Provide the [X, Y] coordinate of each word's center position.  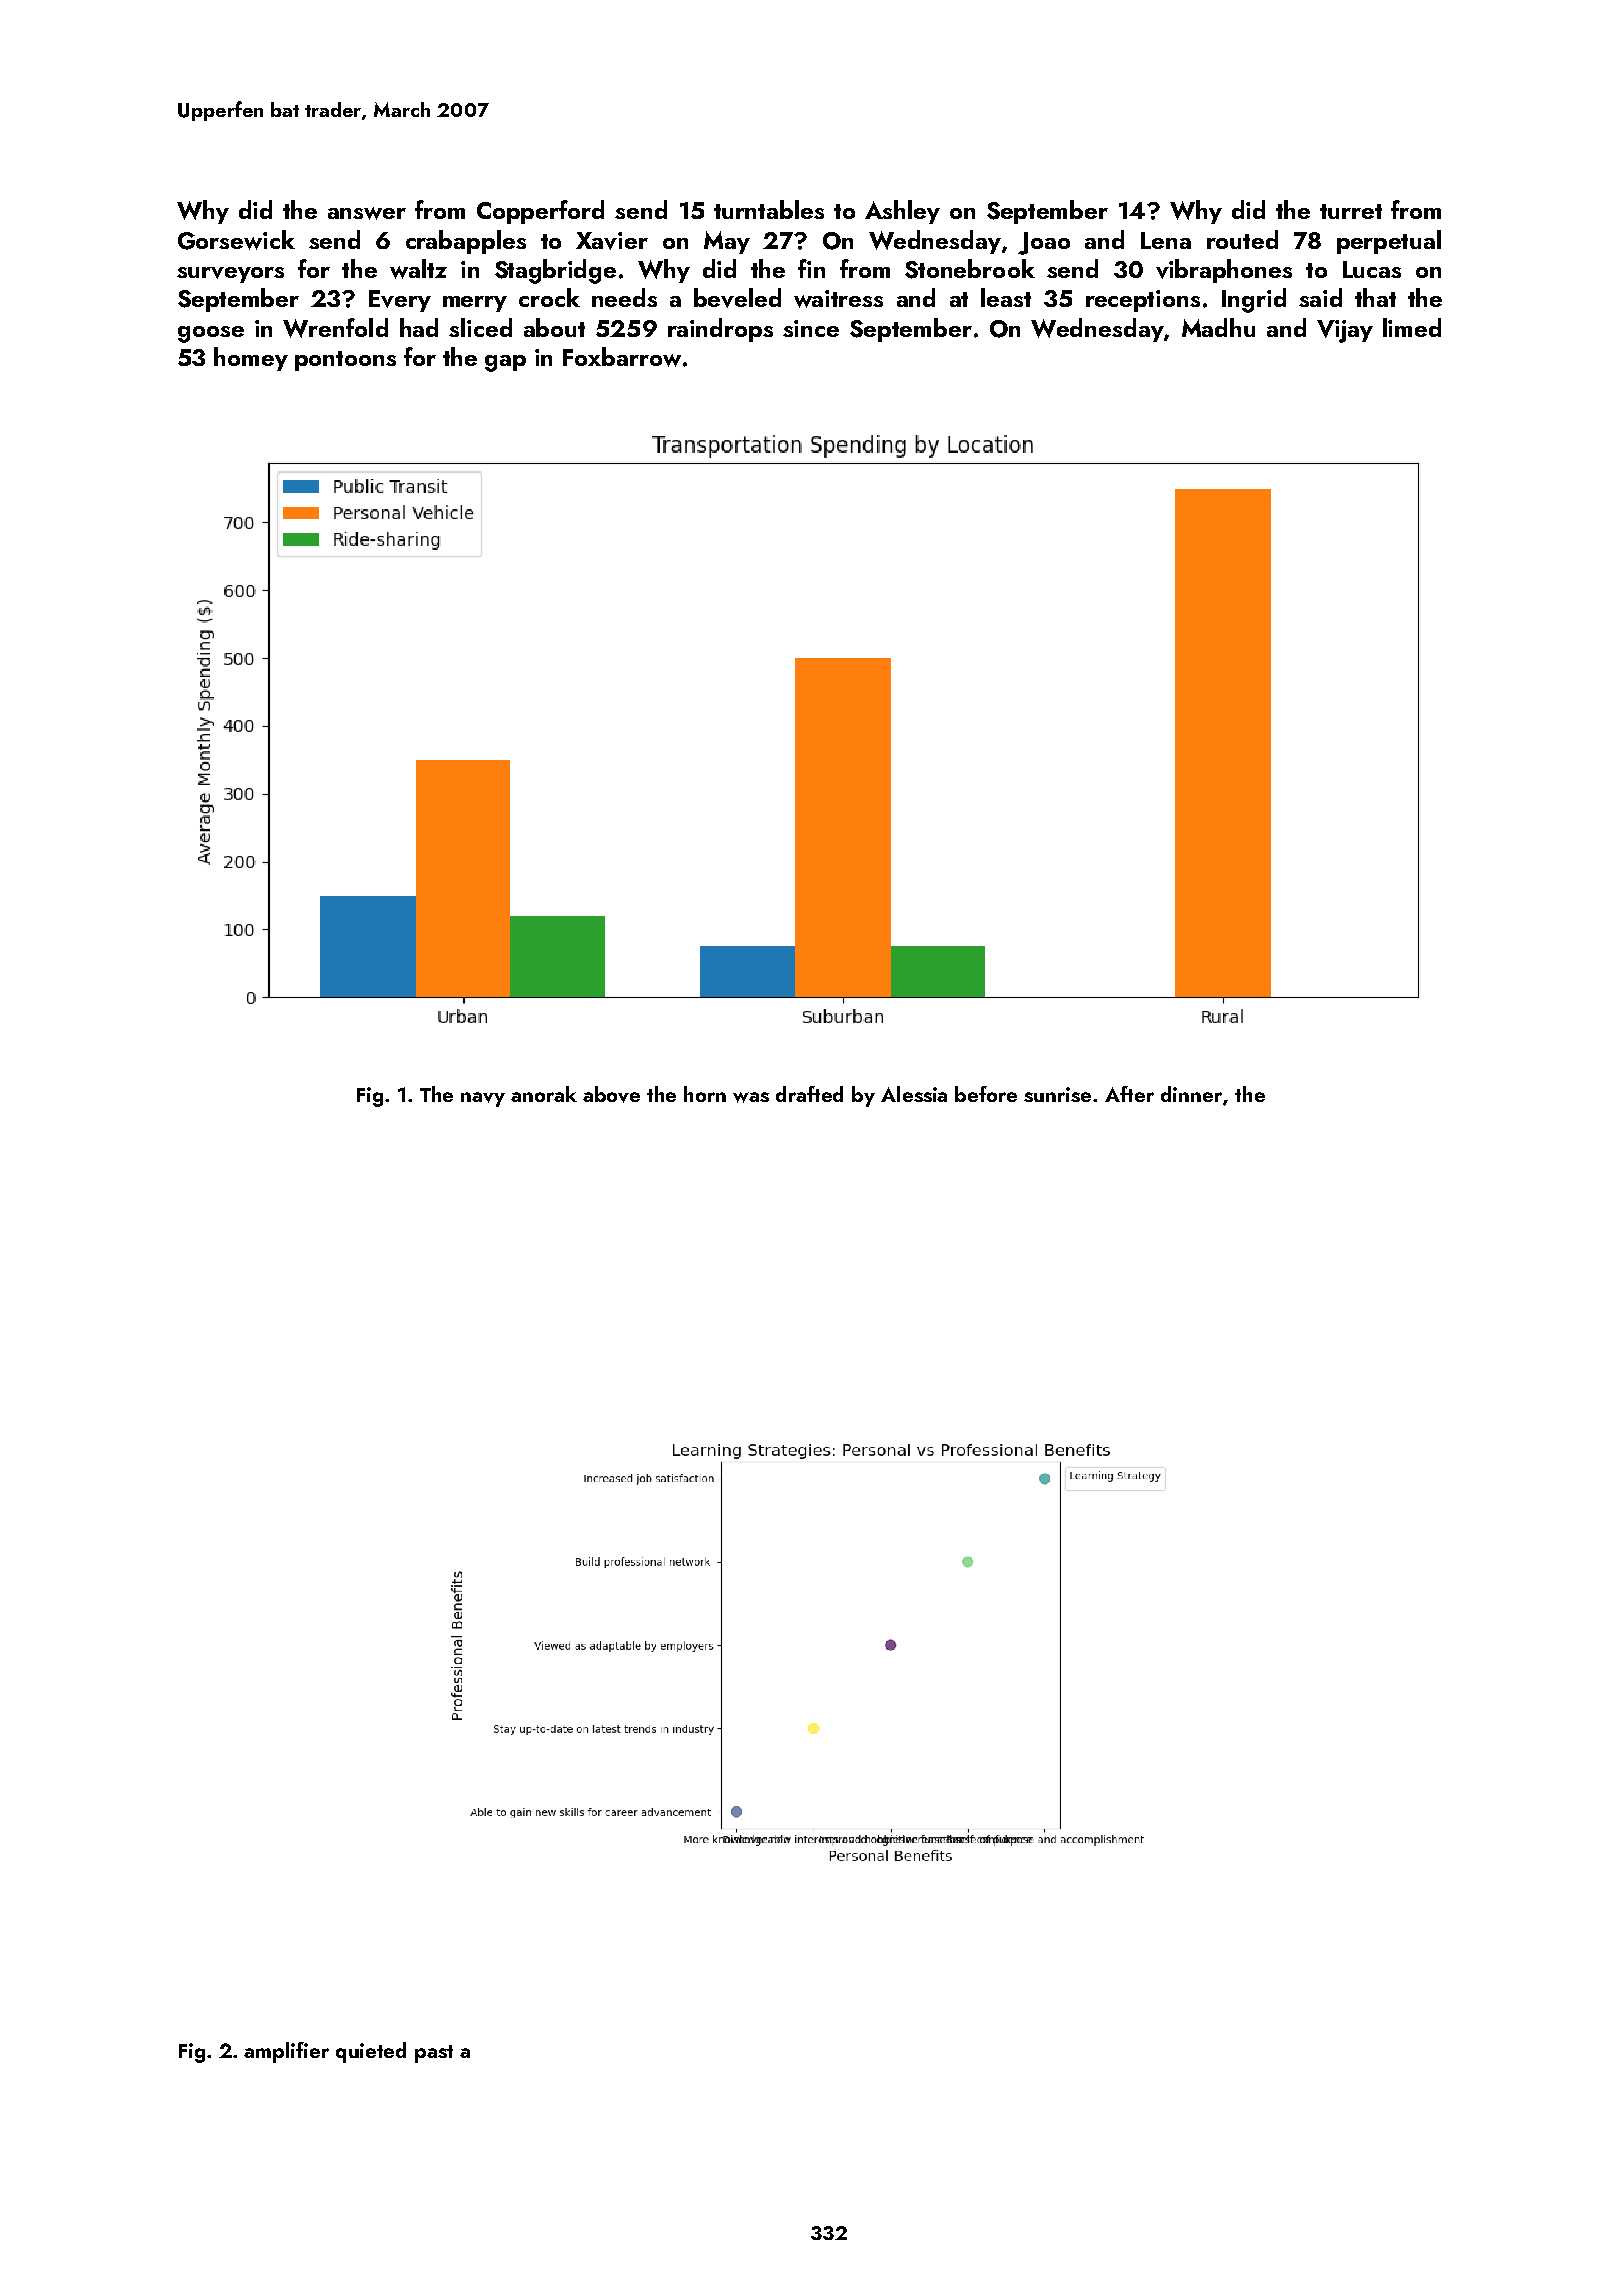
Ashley [902, 212]
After [1129, 1094]
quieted [371, 2052]
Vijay [1345, 331]
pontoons [345, 361]
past [434, 2054]
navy [483, 1099]
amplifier [286, 2052]
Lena [1166, 240]
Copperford [540, 212]
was [751, 1097]
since [811, 328]
